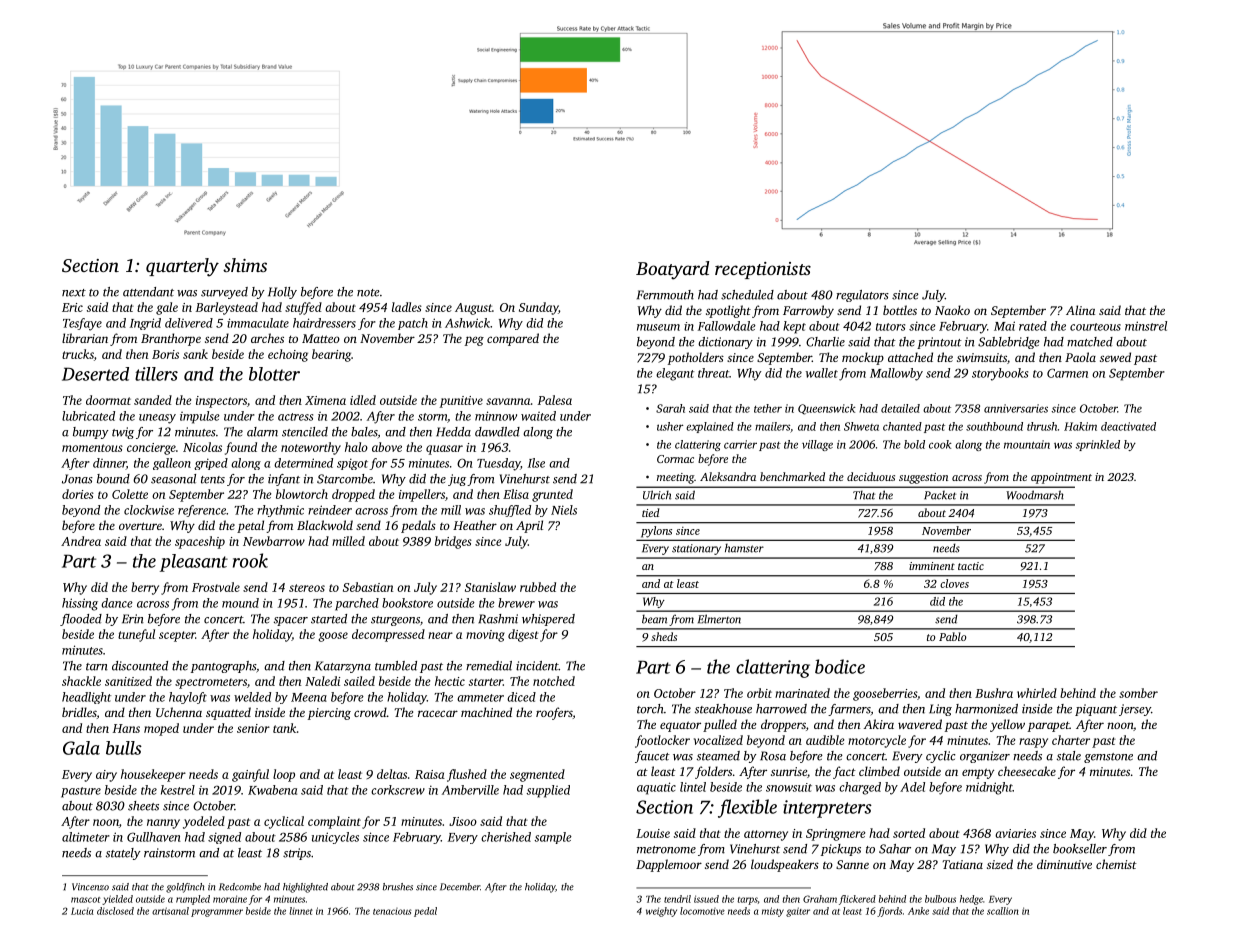 This screenshot has width=1233, height=952. I want to click on Boatyard, so click(672, 270).
